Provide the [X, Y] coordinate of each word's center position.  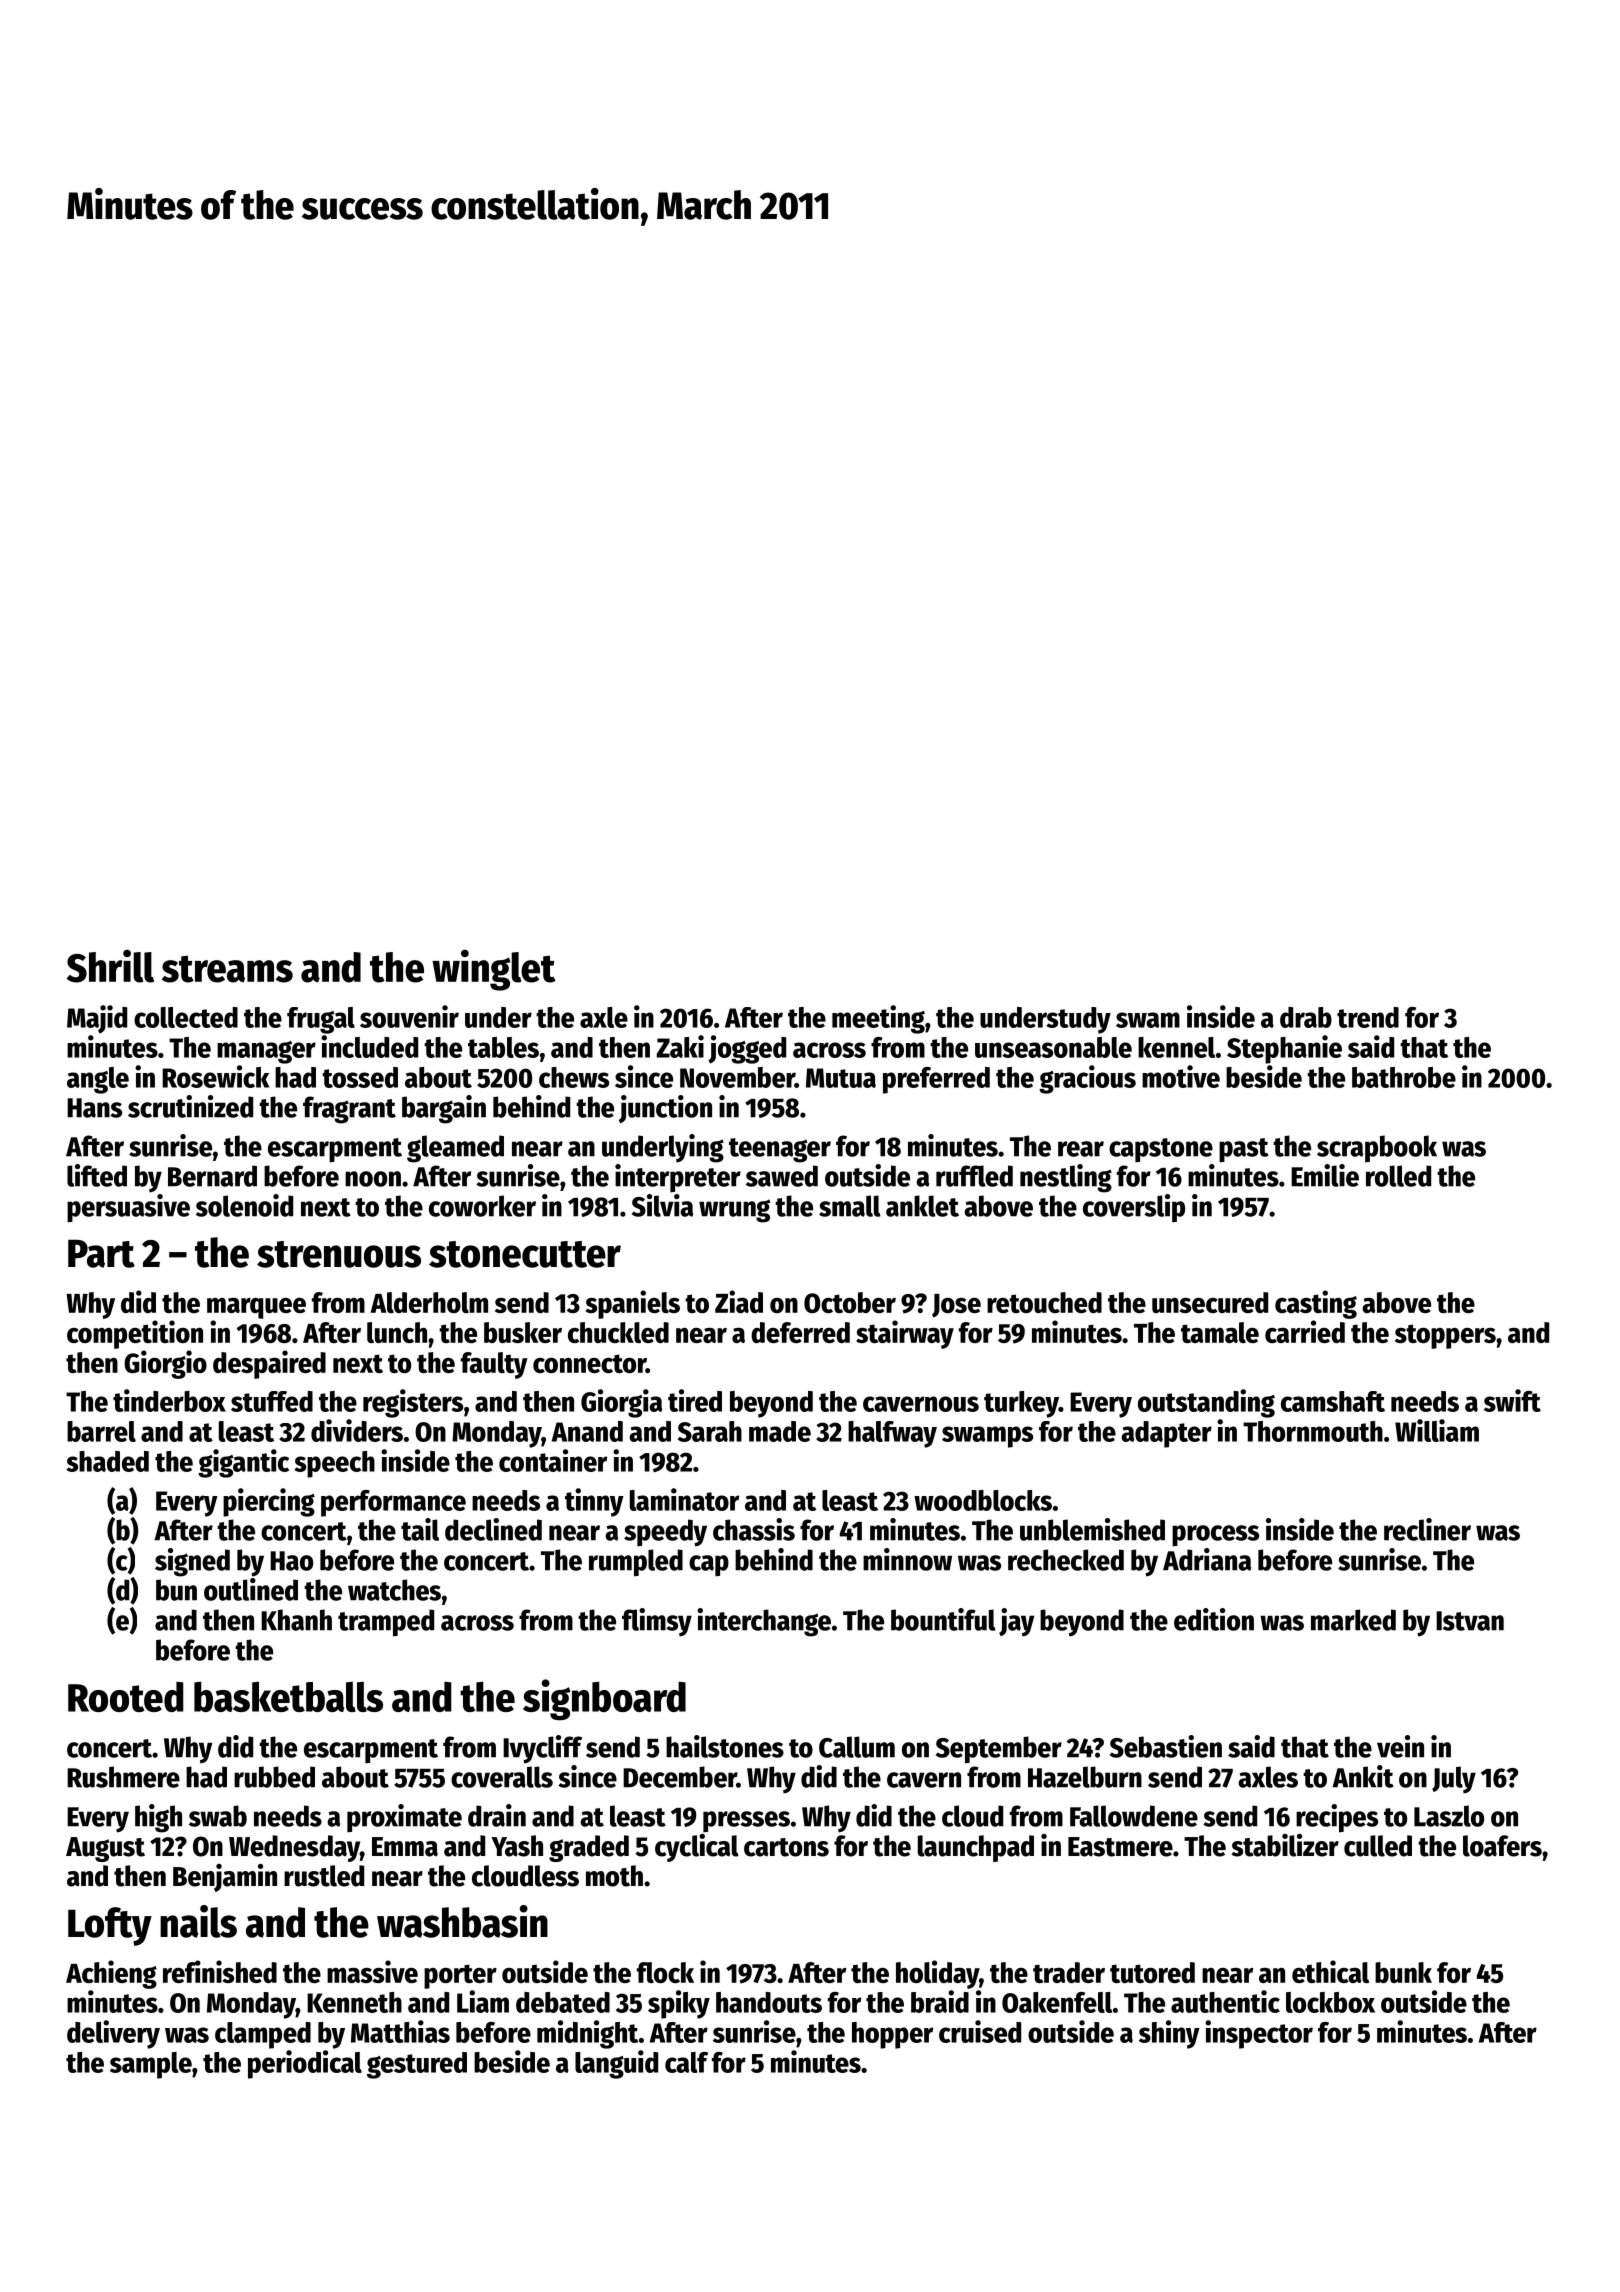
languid [616, 2064]
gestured [417, 2065]
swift [1512, 1400]
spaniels [633, 1304]
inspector [1259, 2034]
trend [1368, 1017]
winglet [494, 970]
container [553, 1460]
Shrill [110, 966]
